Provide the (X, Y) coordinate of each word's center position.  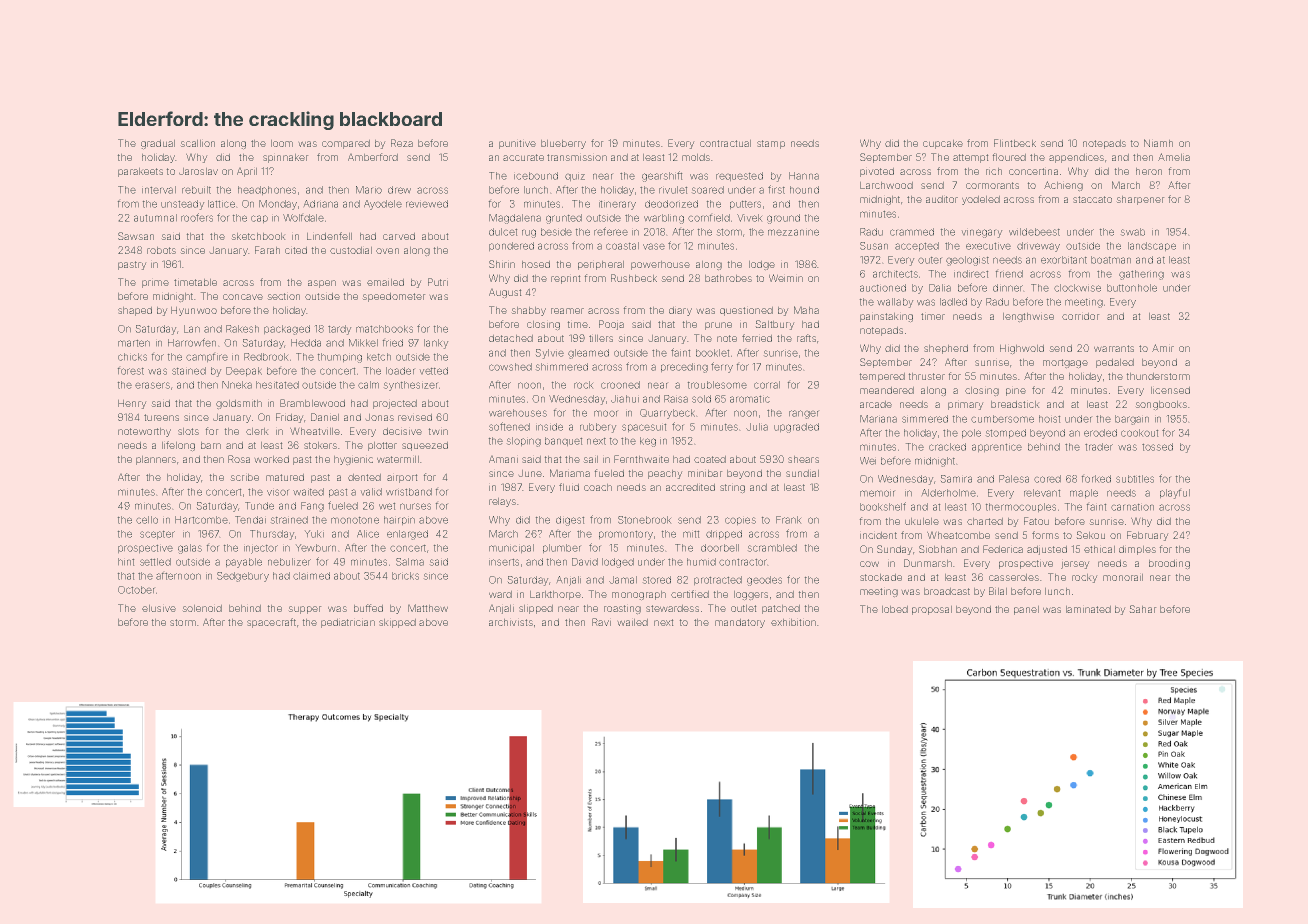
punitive (517, 144)
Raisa (676, 399)
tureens (161, 417)
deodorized (671, 204)
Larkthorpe (555, 595)
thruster (926, 376)
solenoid (202, 608)
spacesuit (644, 428)
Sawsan (136, 236)
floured (1009, 157)
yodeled (981, 200)
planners (156, 460)
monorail (1123, 577)
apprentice (997, 448)
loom (282, 143)
